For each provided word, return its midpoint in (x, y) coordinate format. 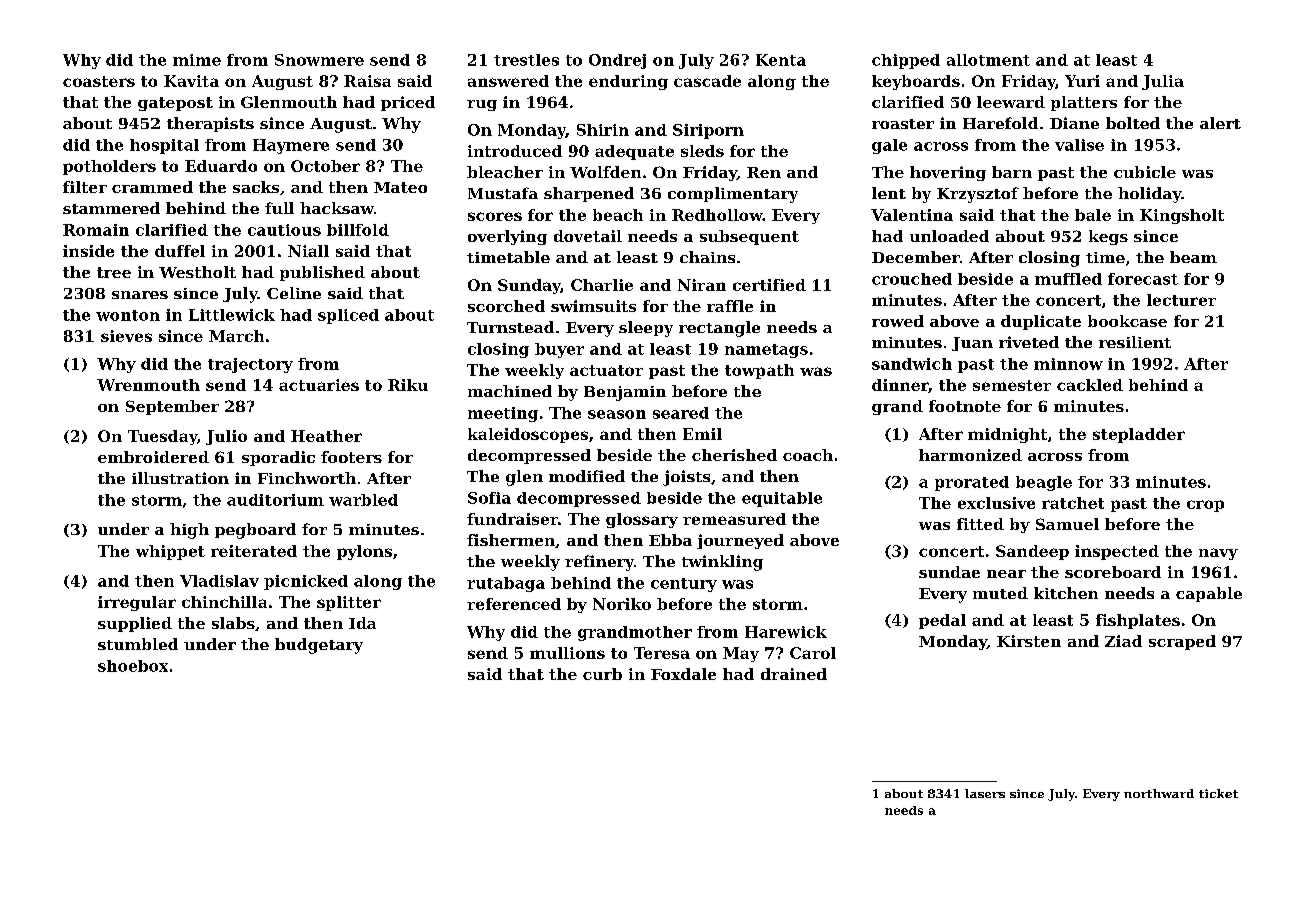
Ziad (1123, 641)
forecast (1143, 279)
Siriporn (708, 131)
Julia (1163, 82)
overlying (507, 237)
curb (602, 674)
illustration (180, 478)
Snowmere (319, 60)
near (1006, 574)
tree (114, 272)
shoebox (133, 666)
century (684, 585)
